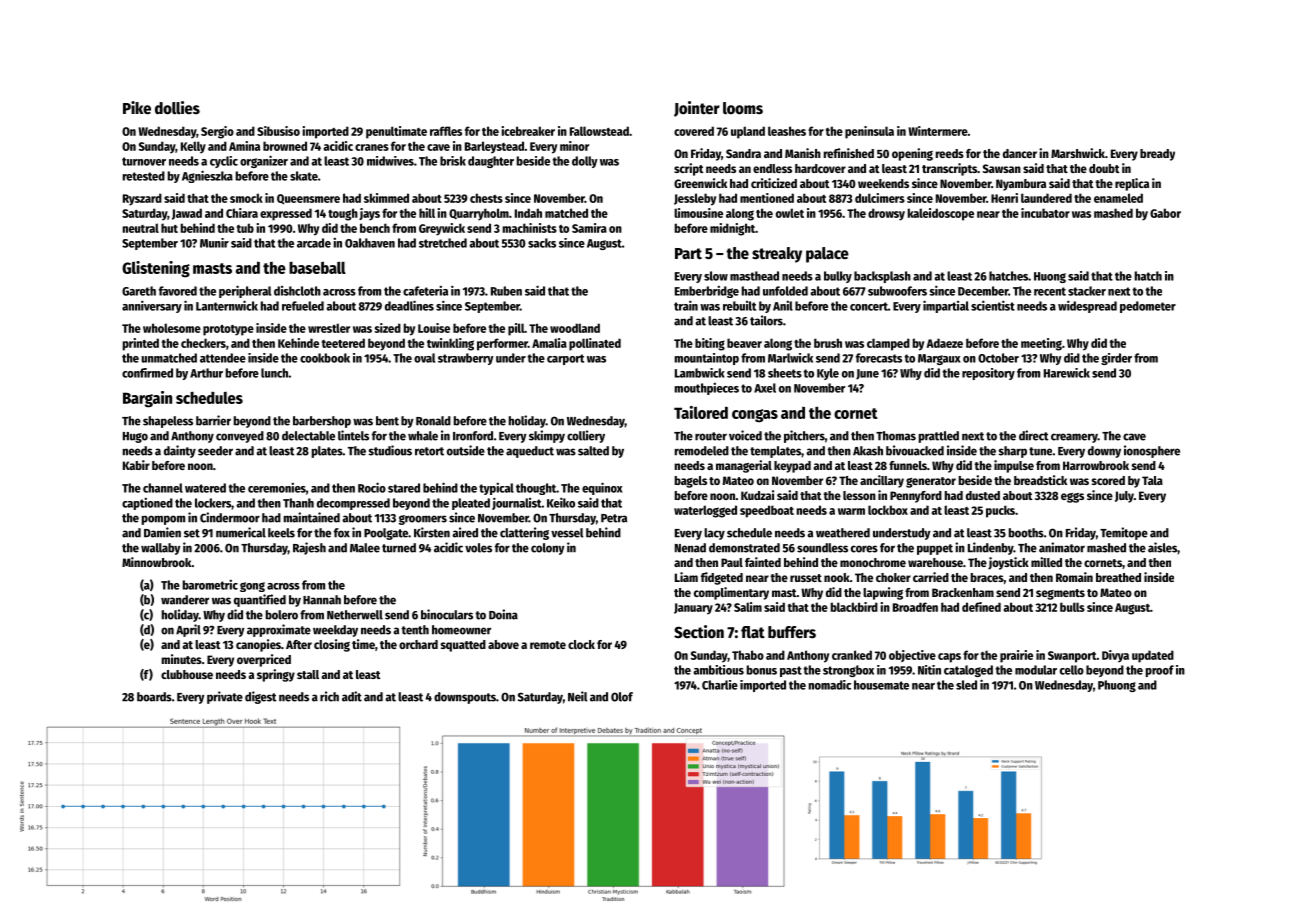 The height and width of the screenshot is (924, 1308). I want to click on Jointer, so click(697, 109).
